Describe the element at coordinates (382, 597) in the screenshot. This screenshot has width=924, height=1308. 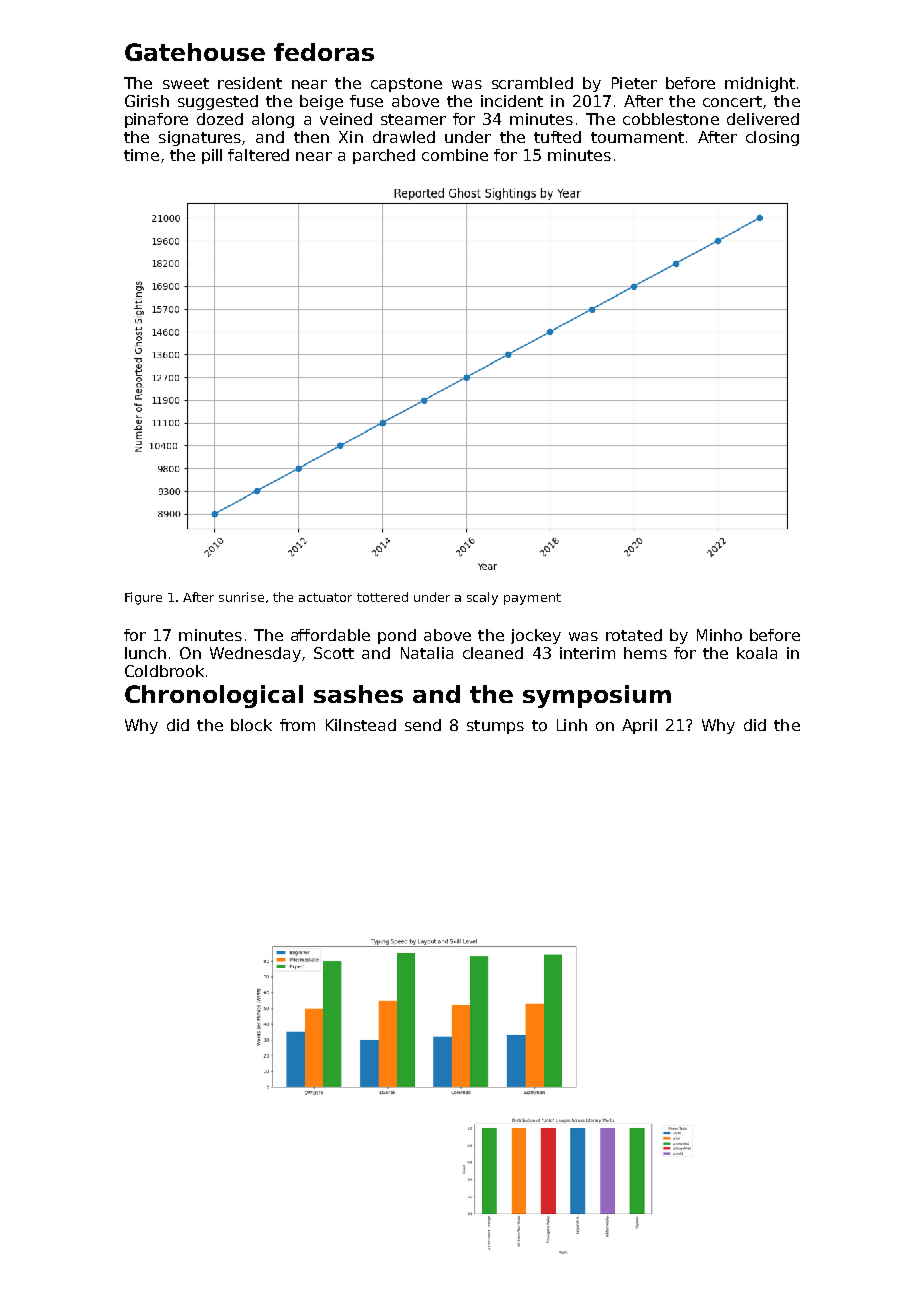
I see `tottered` at that location.
